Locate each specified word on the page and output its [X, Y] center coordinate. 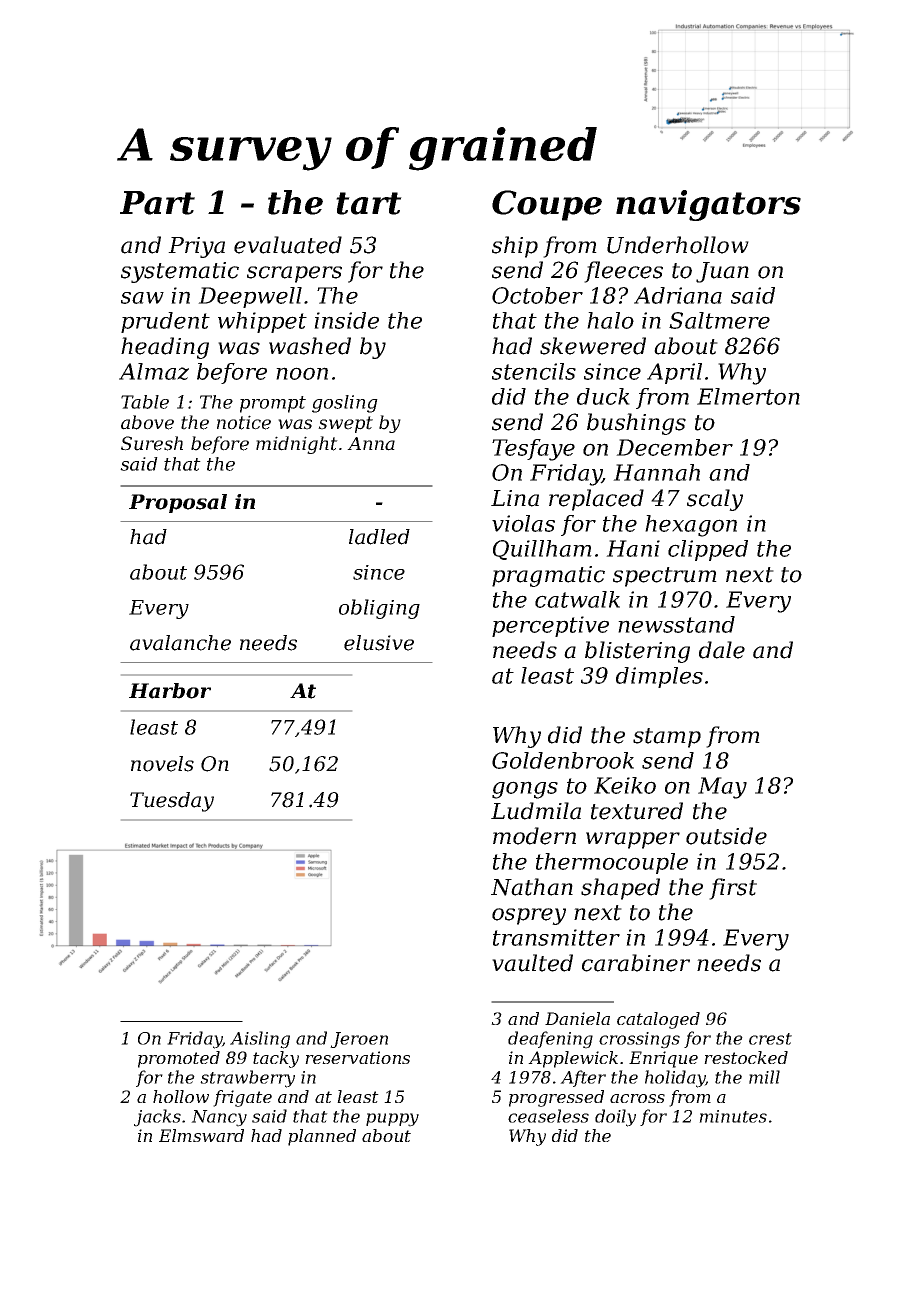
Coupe [547, 205]
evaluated [288, 245]
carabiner [636, 963]
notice [244, 422]
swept [345, 424]
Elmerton [748, 396]
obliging [379, 609]
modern [534, 836]
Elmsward [201, 1135]
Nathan [532, 887]
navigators [708, 205]
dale [722, 650]
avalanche [180, 643]
